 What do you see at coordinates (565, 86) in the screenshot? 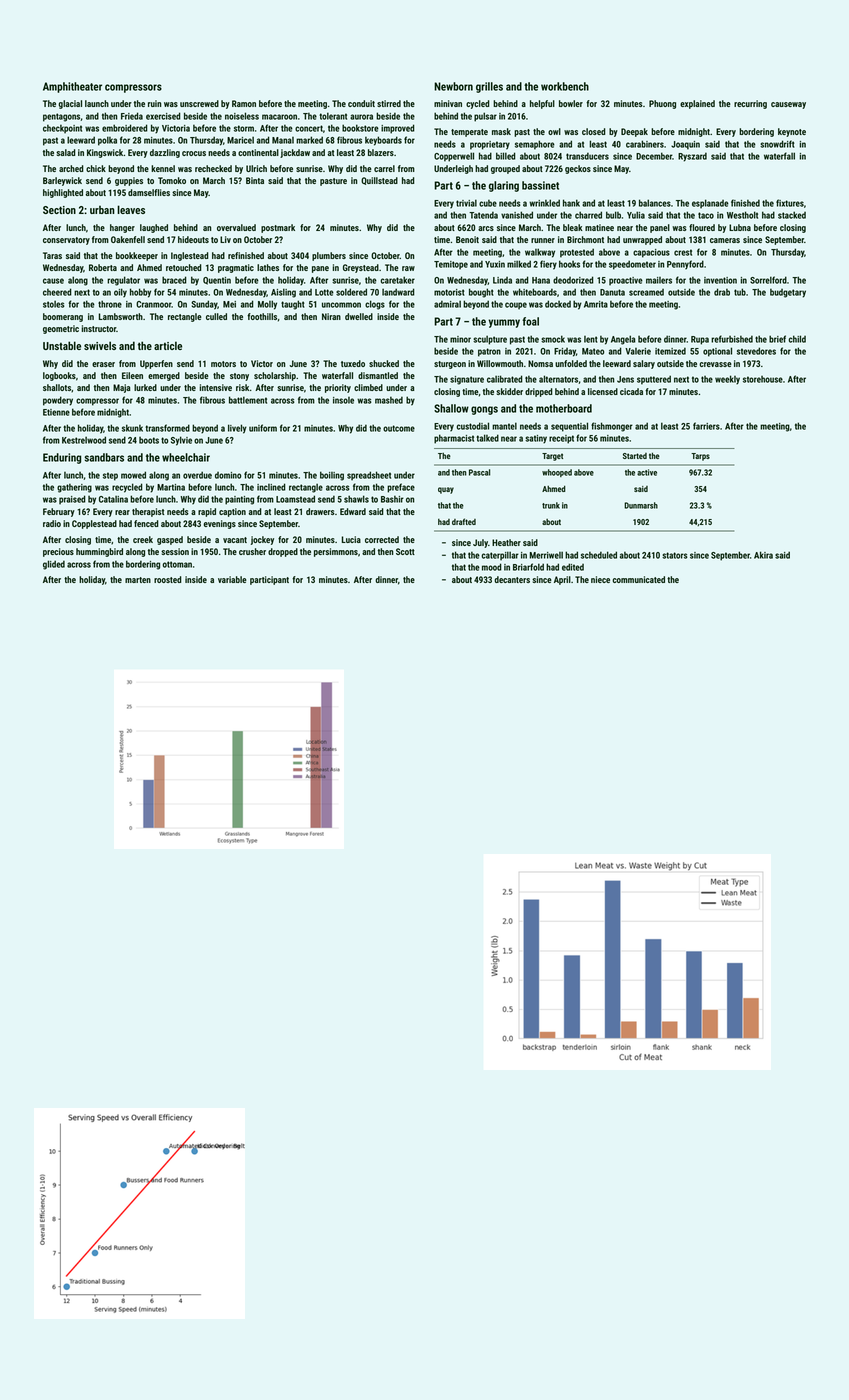
I see `workbench` at bounding box center [565, 86].
